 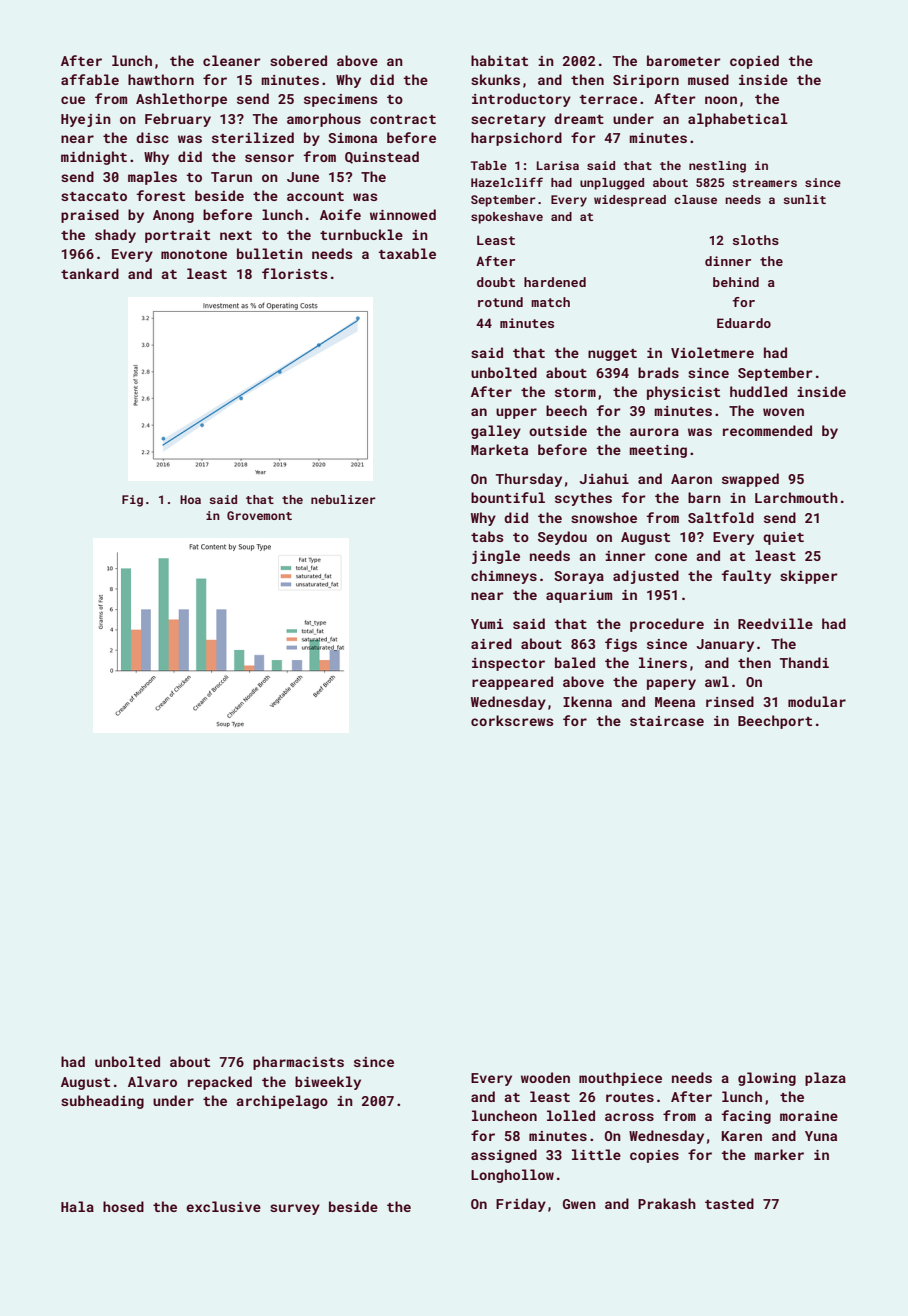 What do you see at coordinates (294, 273) in the page?
I see `florists` at bounding box center [294, 273].
